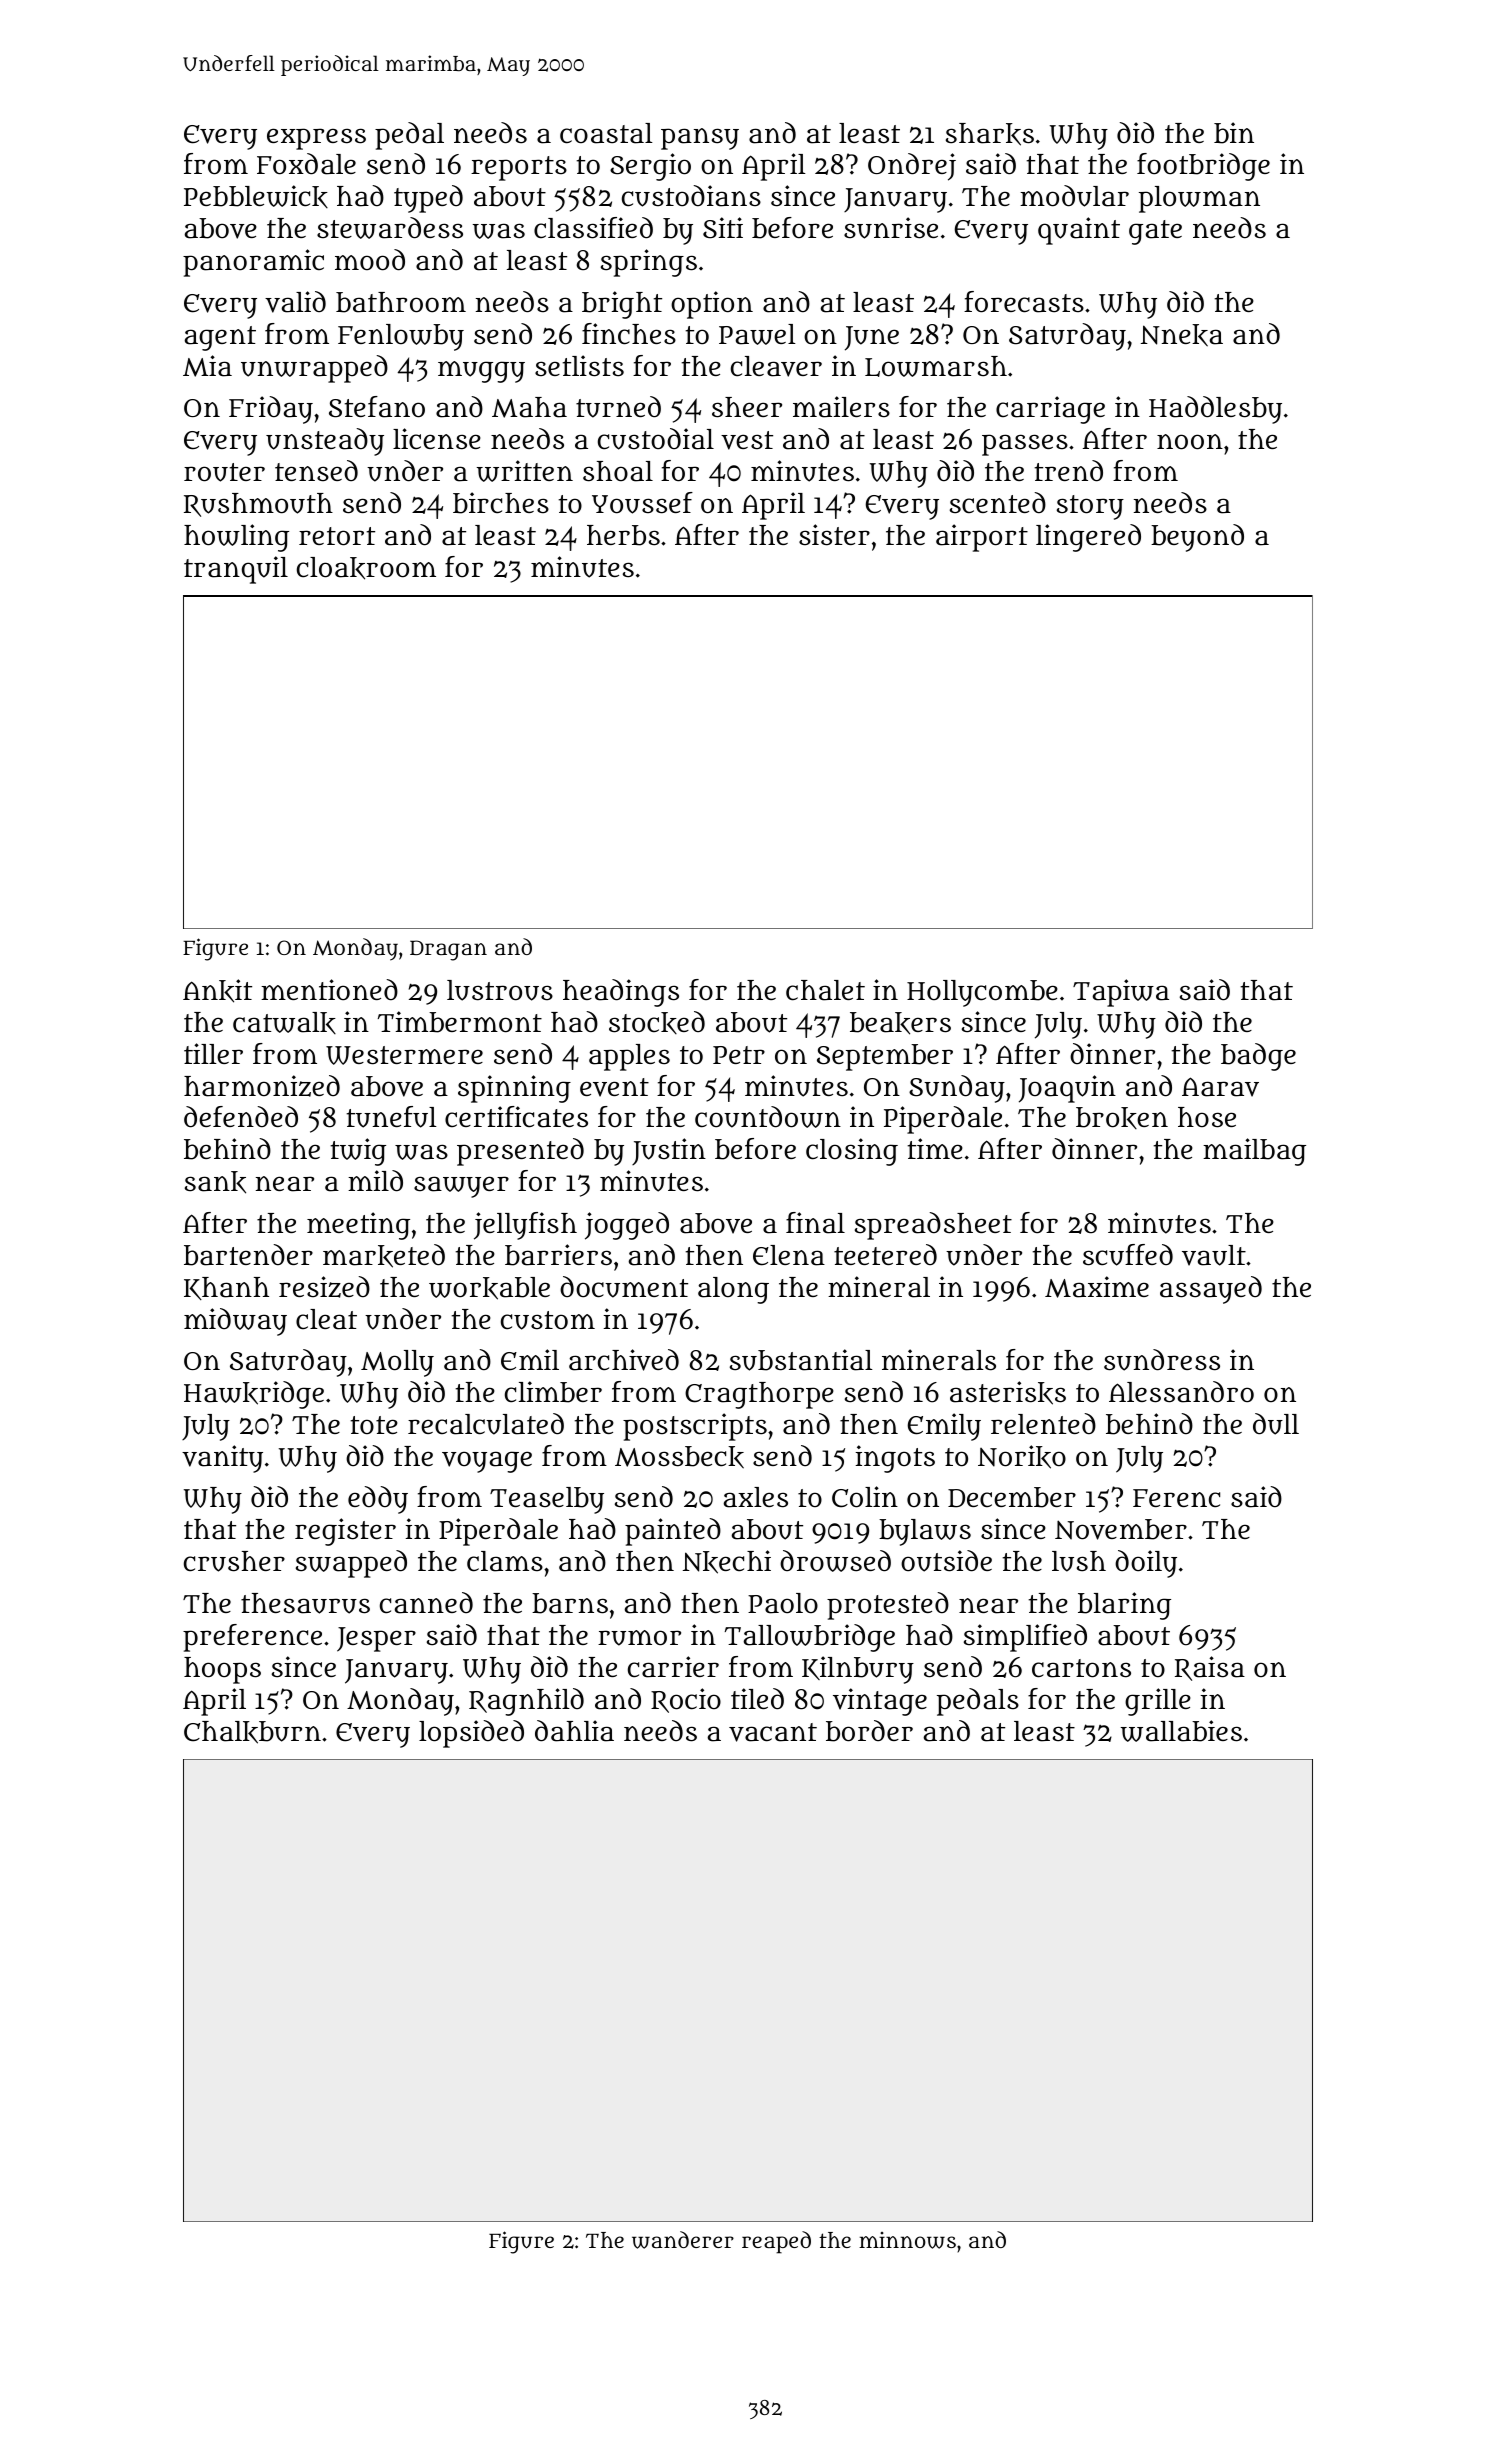 The height and width of the screenshot is (2464, 1496). Describe the element at coordinates (397, 1363) in the screenshot. I see `Molly` at that location.
